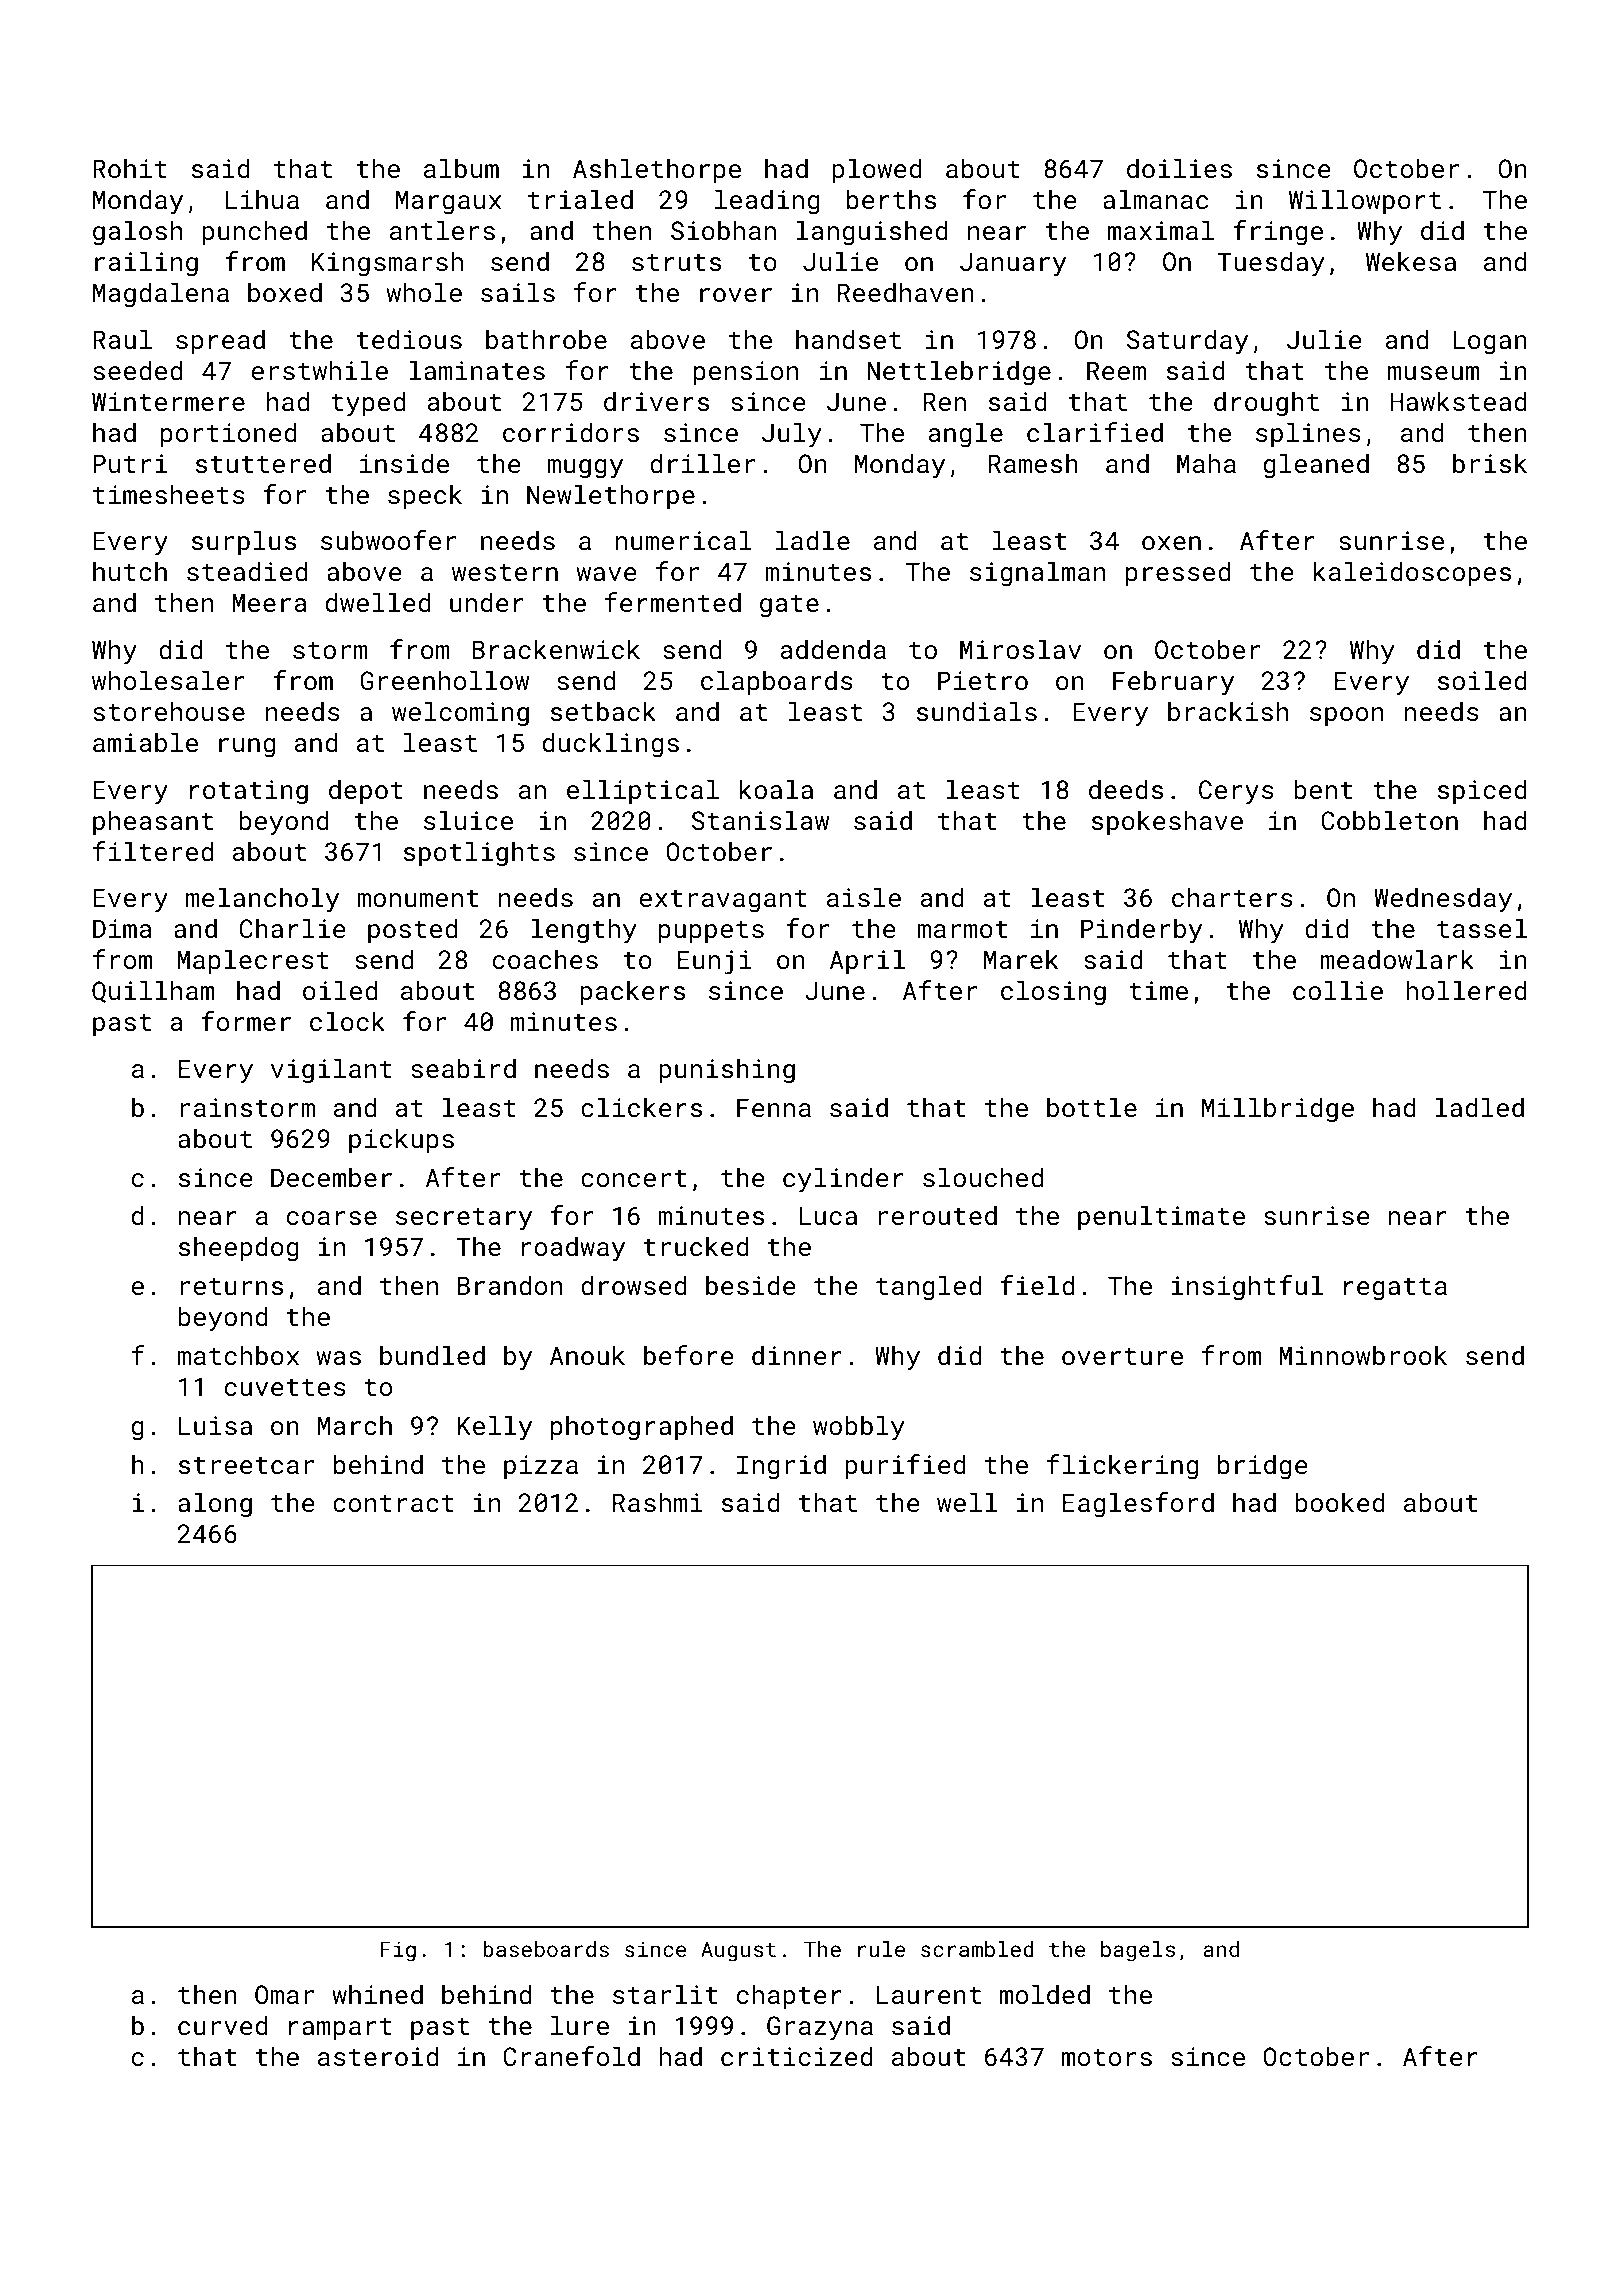 The width and height of the image is (1620, 2292). I want to click on bagels, so click(1138, 1951).
